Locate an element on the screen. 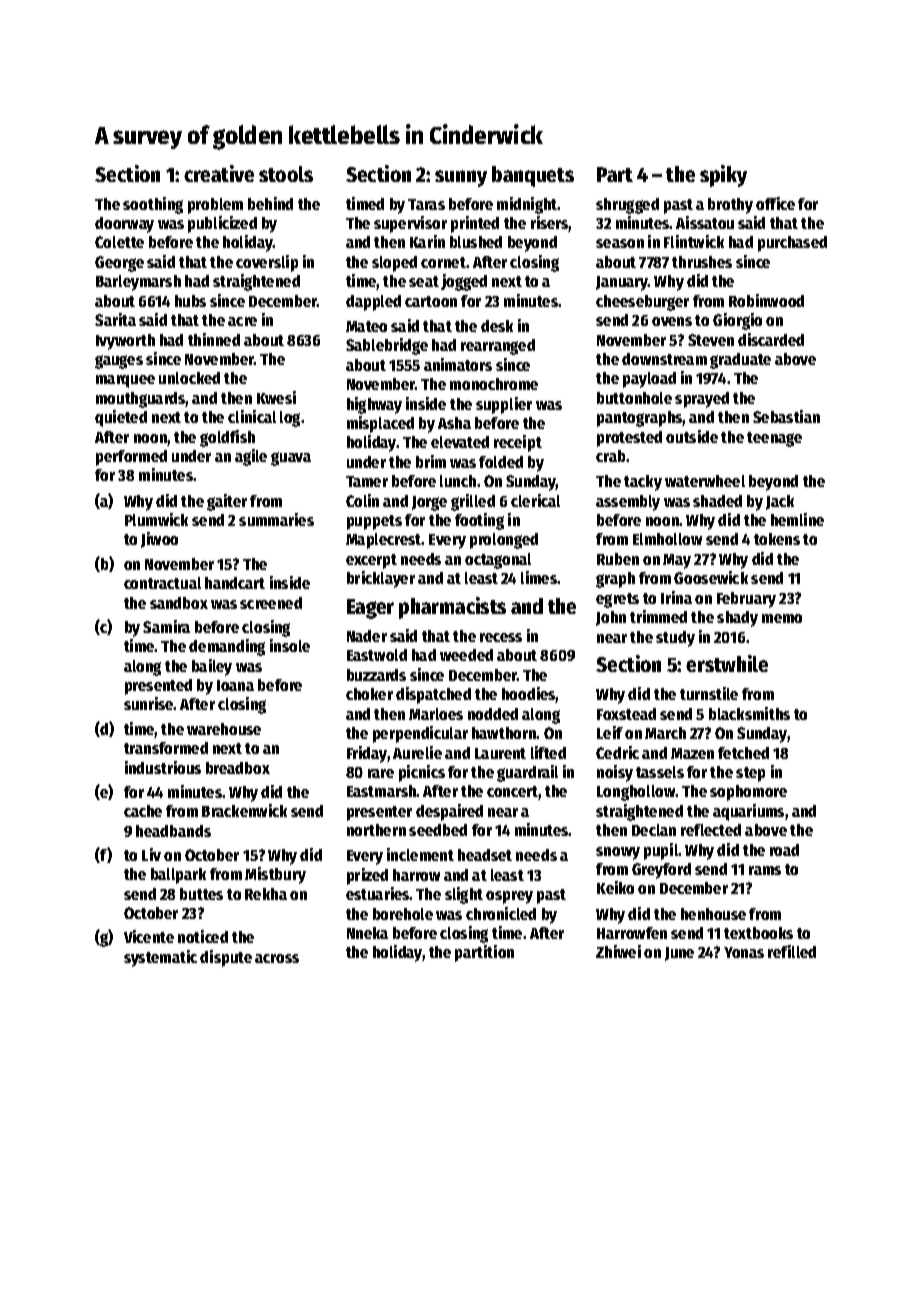 This screenshot has width=924, height=1308. March is located at coordinates (665, 733).
